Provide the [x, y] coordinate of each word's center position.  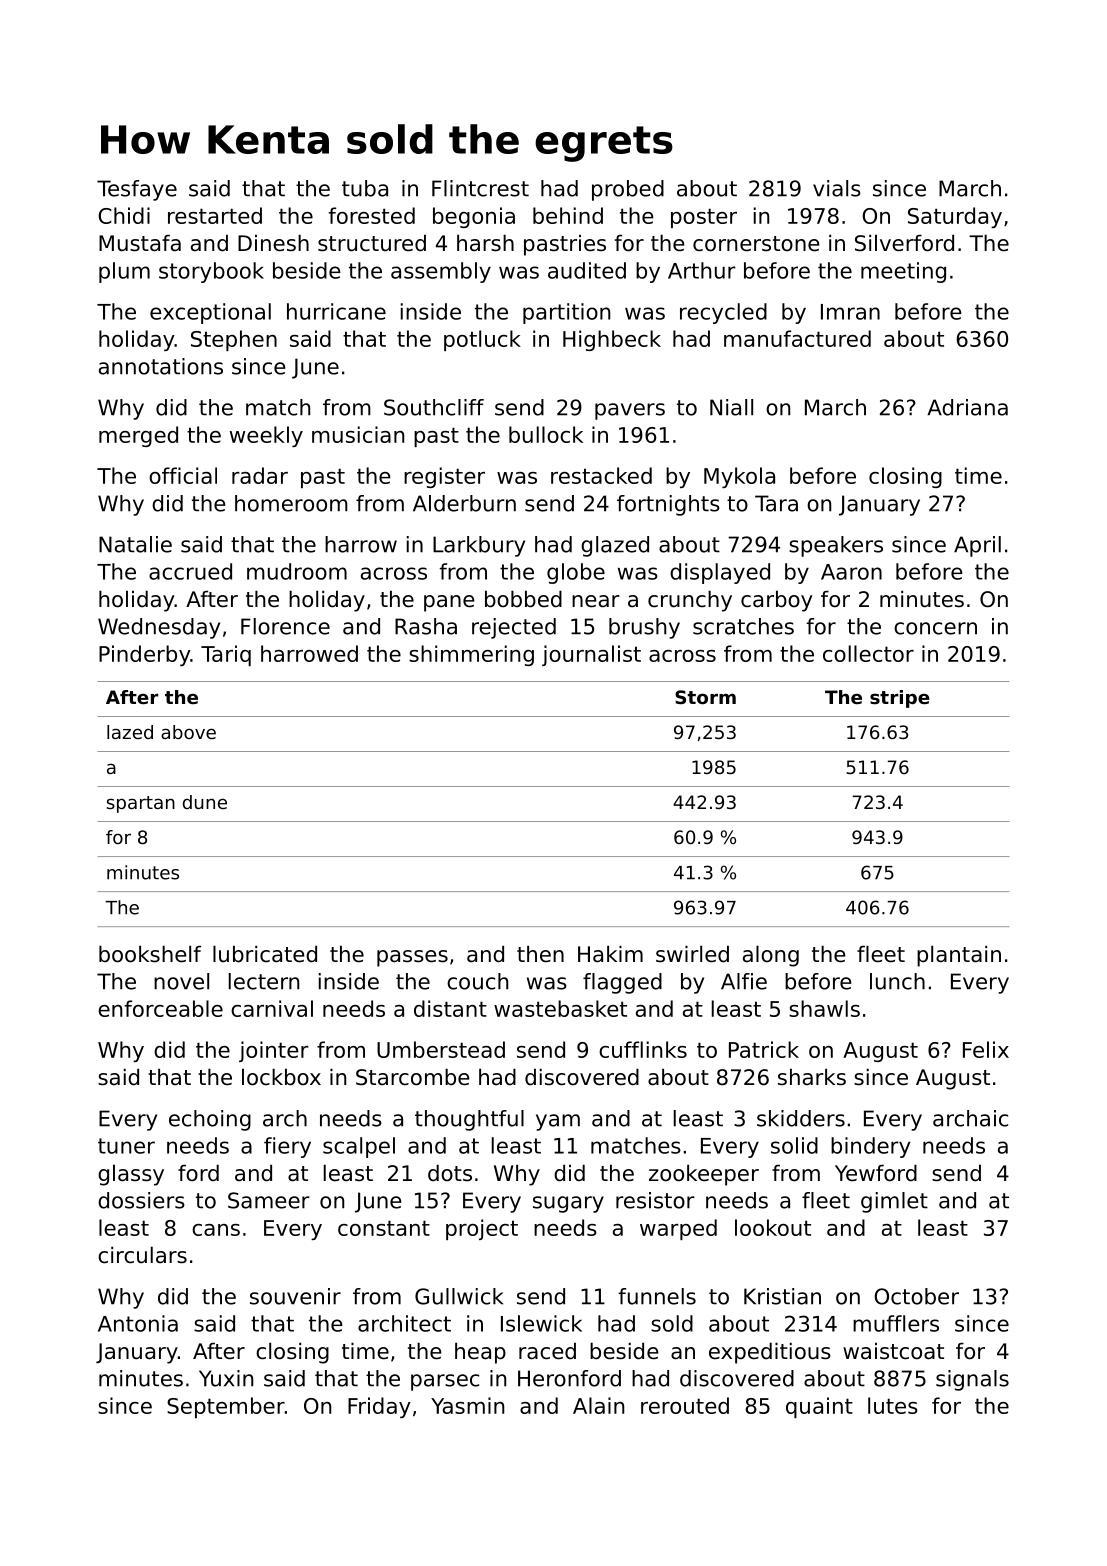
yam [558, 1122]
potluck [482, 340]
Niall [731, 407]
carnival [272, 1008]
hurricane [336, 311]
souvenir [295, 1296]
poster [704, 218]
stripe [900, 699]
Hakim [610, 954]
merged [138, 436]
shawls [824, 1008]
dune [205, 802]
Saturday [955, 217]
